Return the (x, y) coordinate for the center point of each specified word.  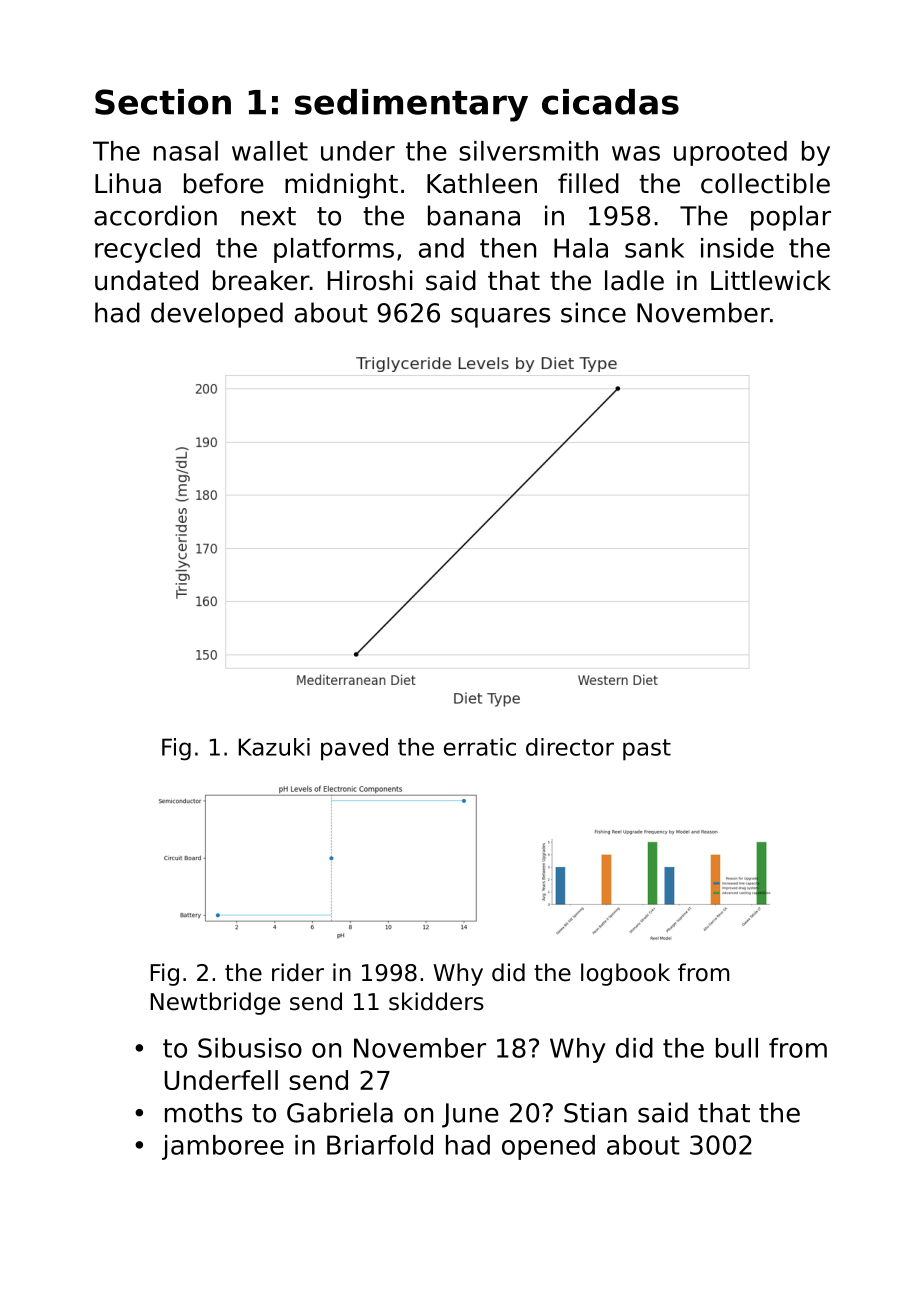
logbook (625, 974)
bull (737, 1048)
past (647, 750)
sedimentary (411, 105)
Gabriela (340, 1112)
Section (163, 102)
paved (354, 749)
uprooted (730, 153)
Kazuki (274, 747)
